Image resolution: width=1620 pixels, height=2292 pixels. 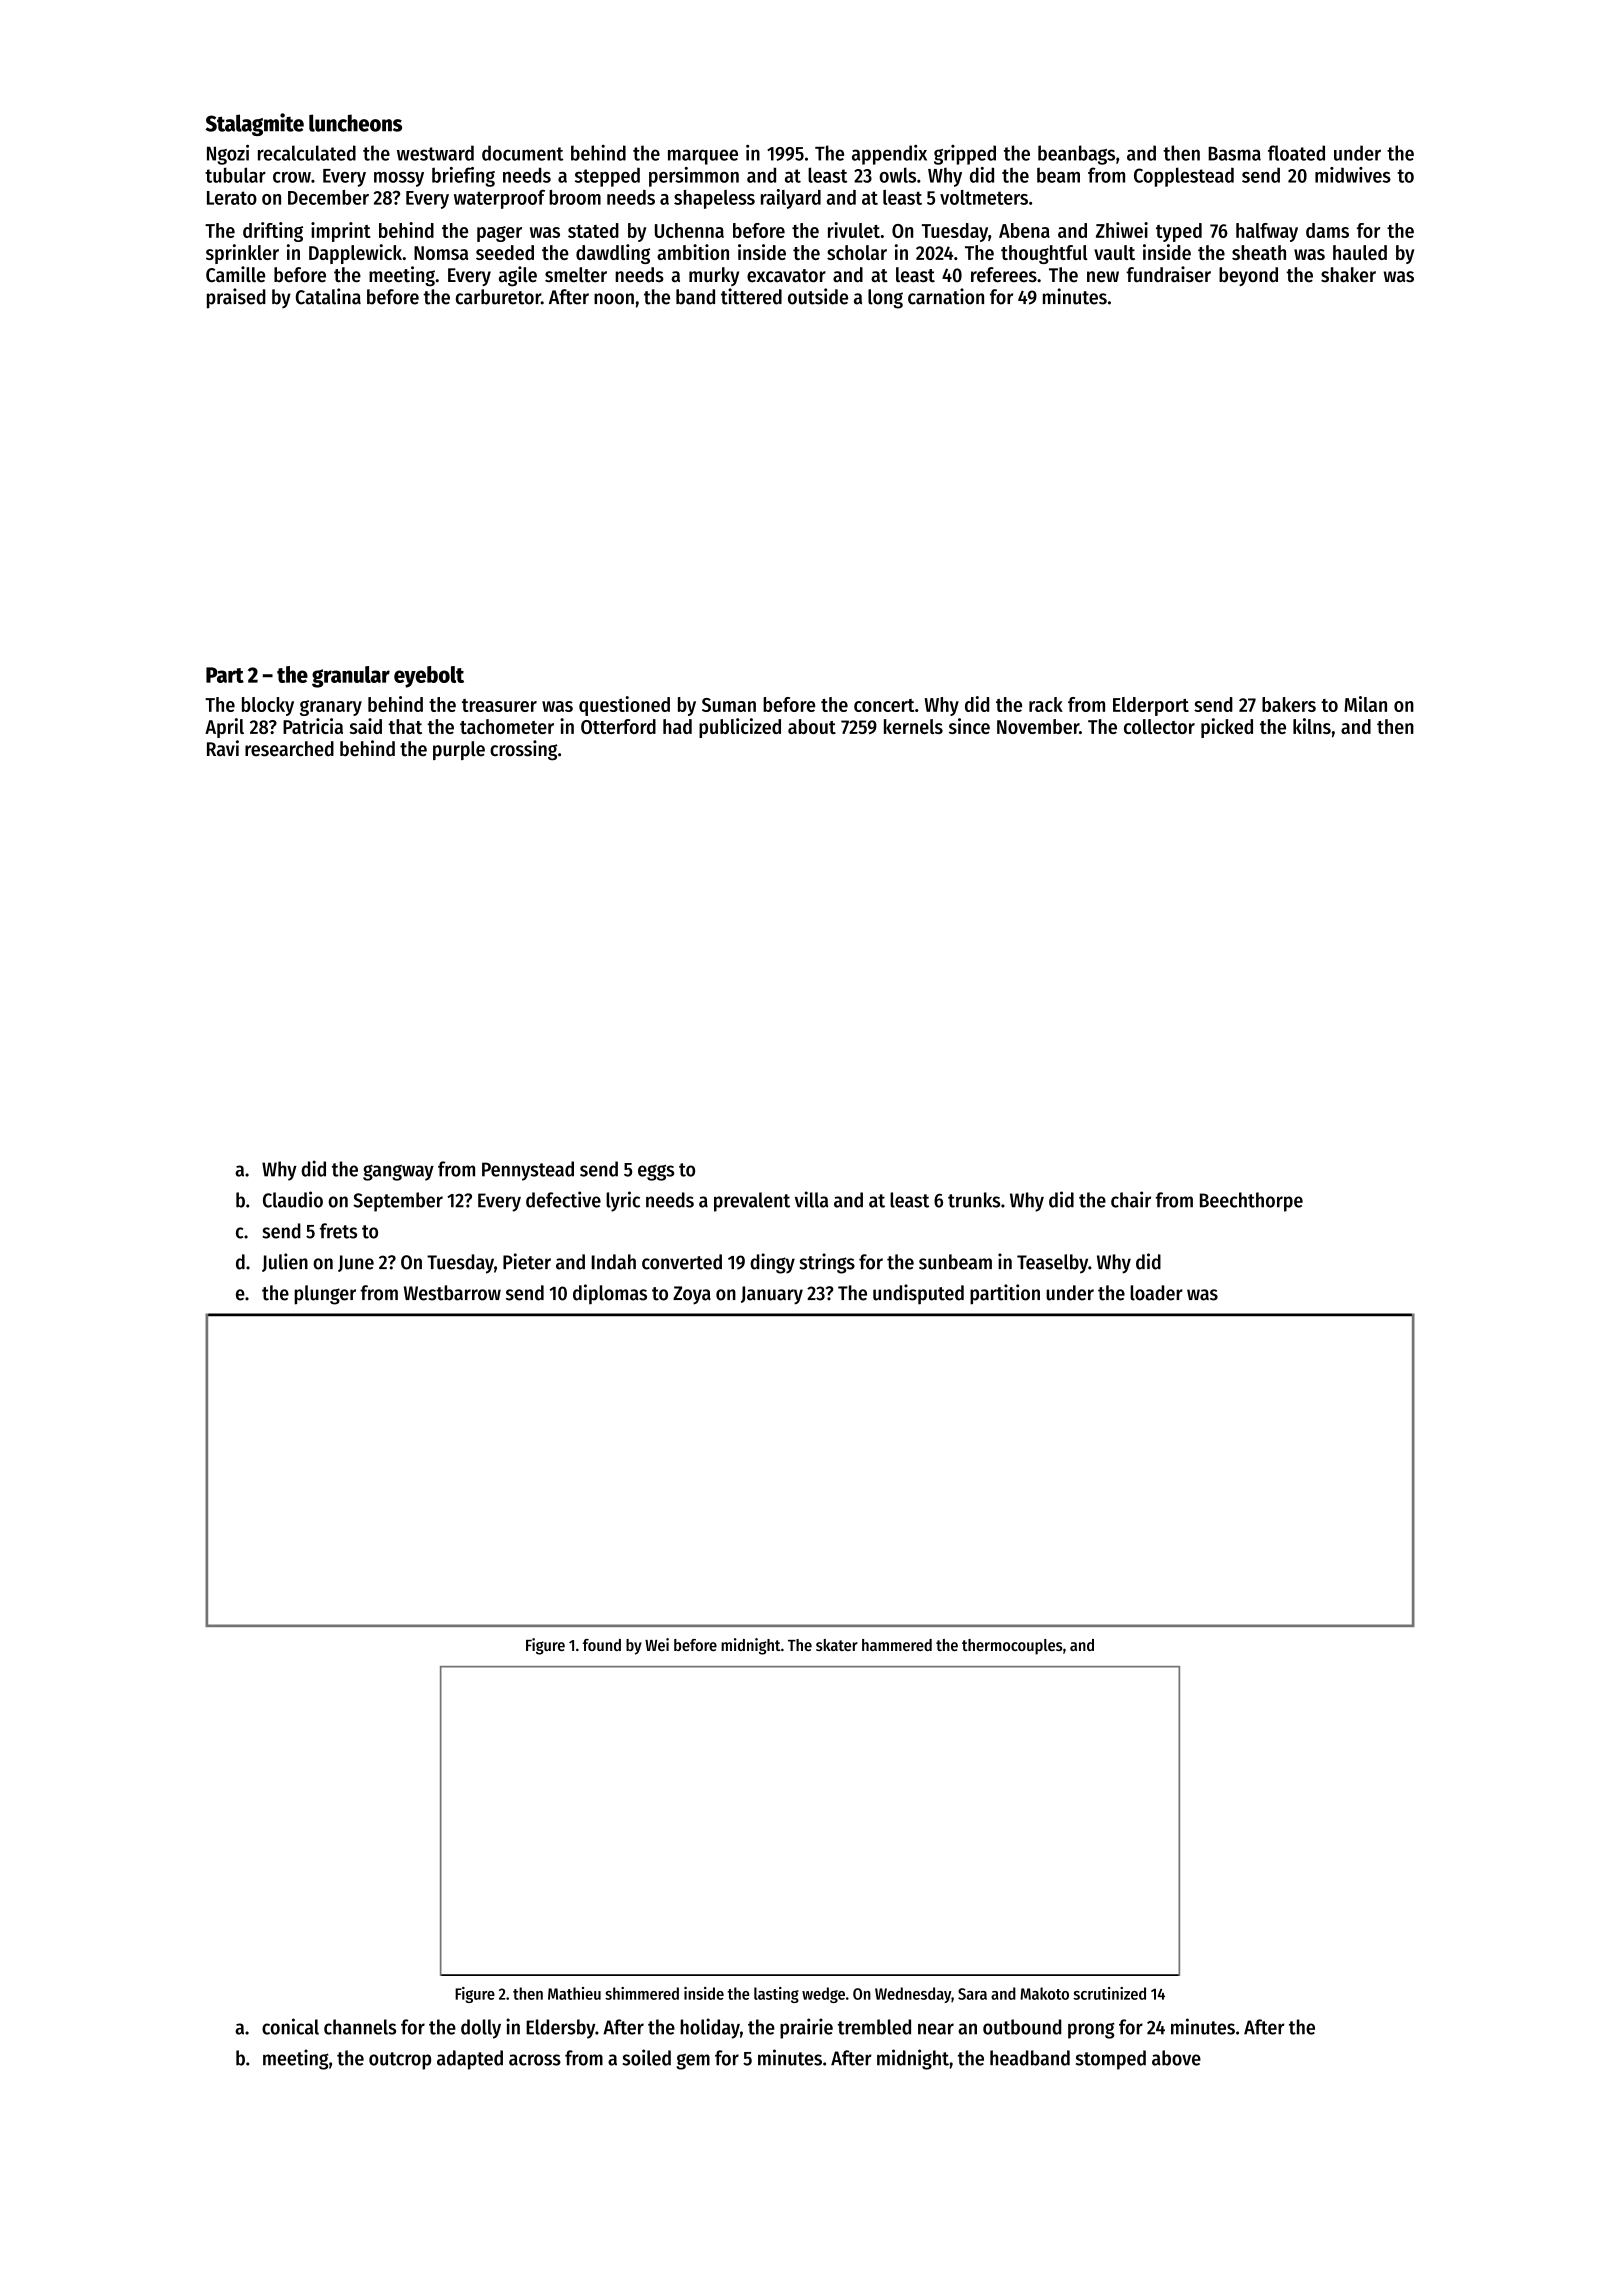 I want to click on picked, so click(x=1227, y=728).
